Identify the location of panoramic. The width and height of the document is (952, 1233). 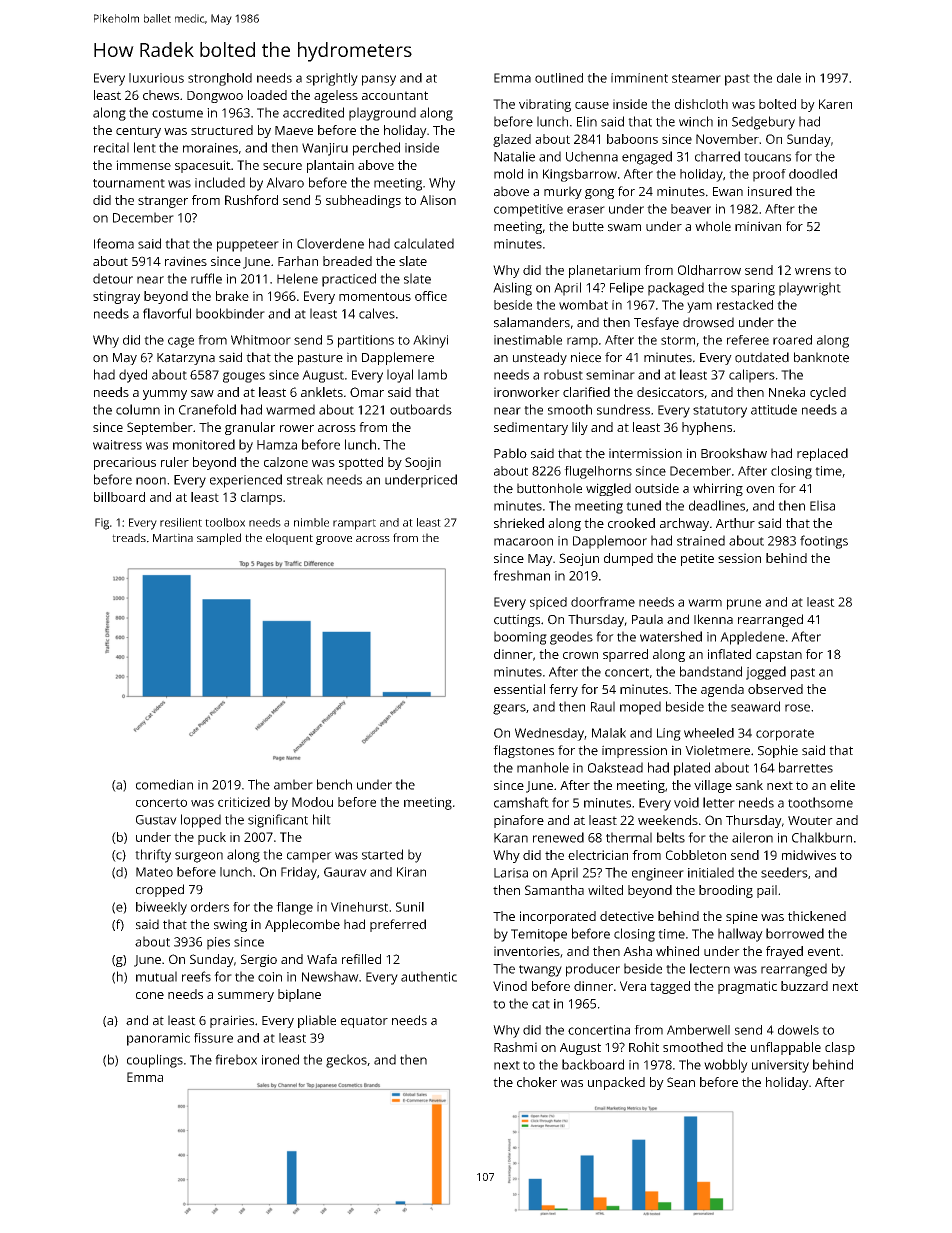
(158, 1039).
